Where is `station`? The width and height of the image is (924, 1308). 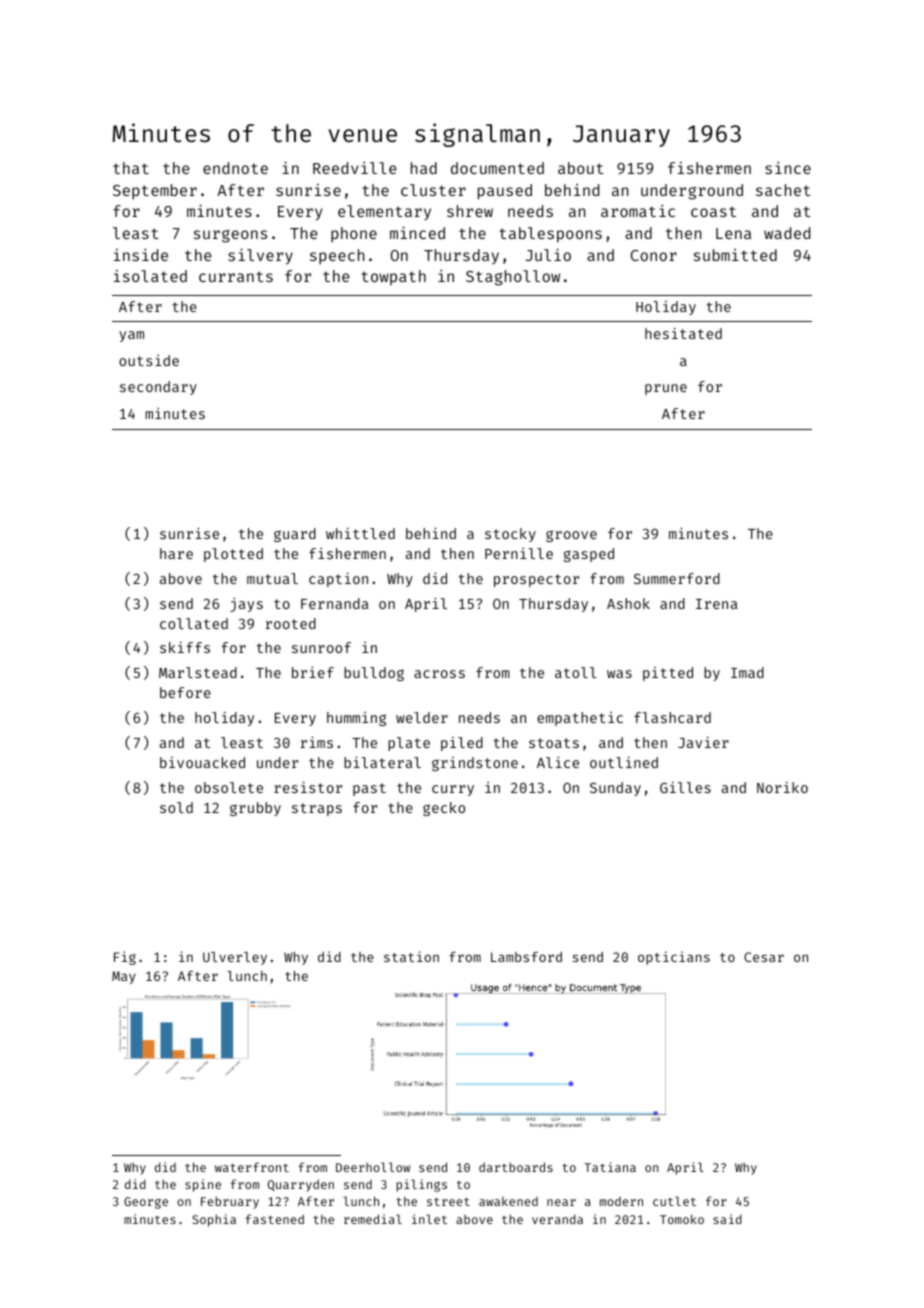 station is located at coordinates (411, 956).
